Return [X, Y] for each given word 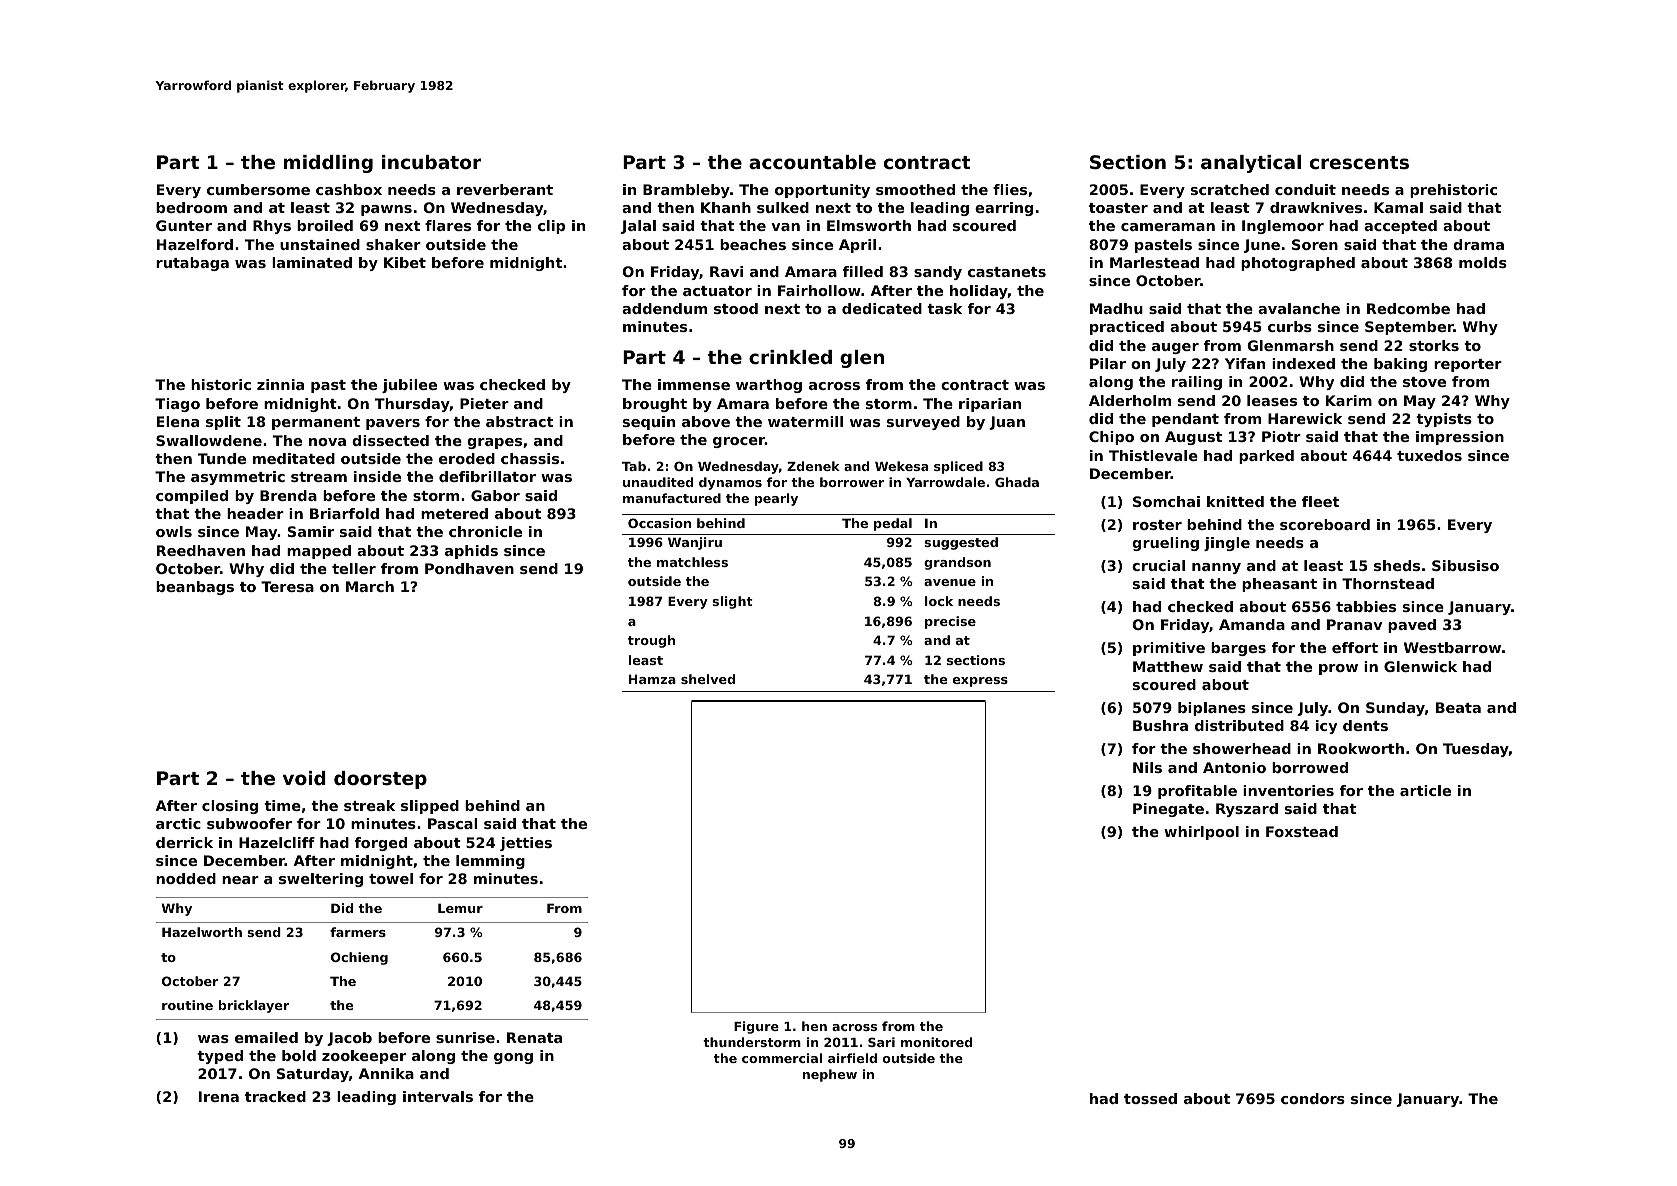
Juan [1007, 423]
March [370, 586]
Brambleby [686, 191]
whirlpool [1201, 833]
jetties [526, 844]
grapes [494, 443]
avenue [950, 582]
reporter [1468, 365]
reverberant [505, 189]
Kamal [1398, 207]
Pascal [452, 823]
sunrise [465, 1037]
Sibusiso [1465, 565]
